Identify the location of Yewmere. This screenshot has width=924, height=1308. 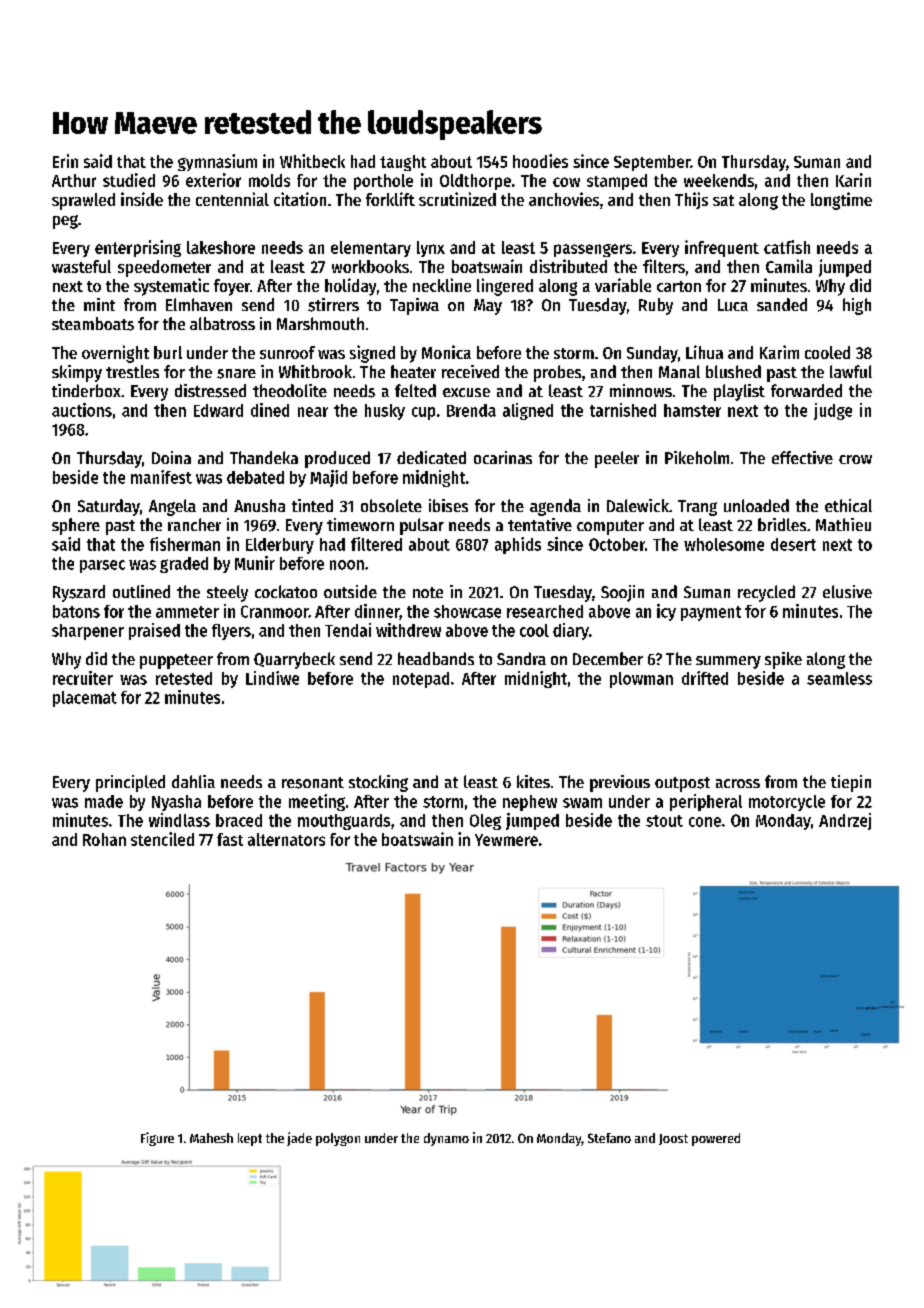
(506, 840).
